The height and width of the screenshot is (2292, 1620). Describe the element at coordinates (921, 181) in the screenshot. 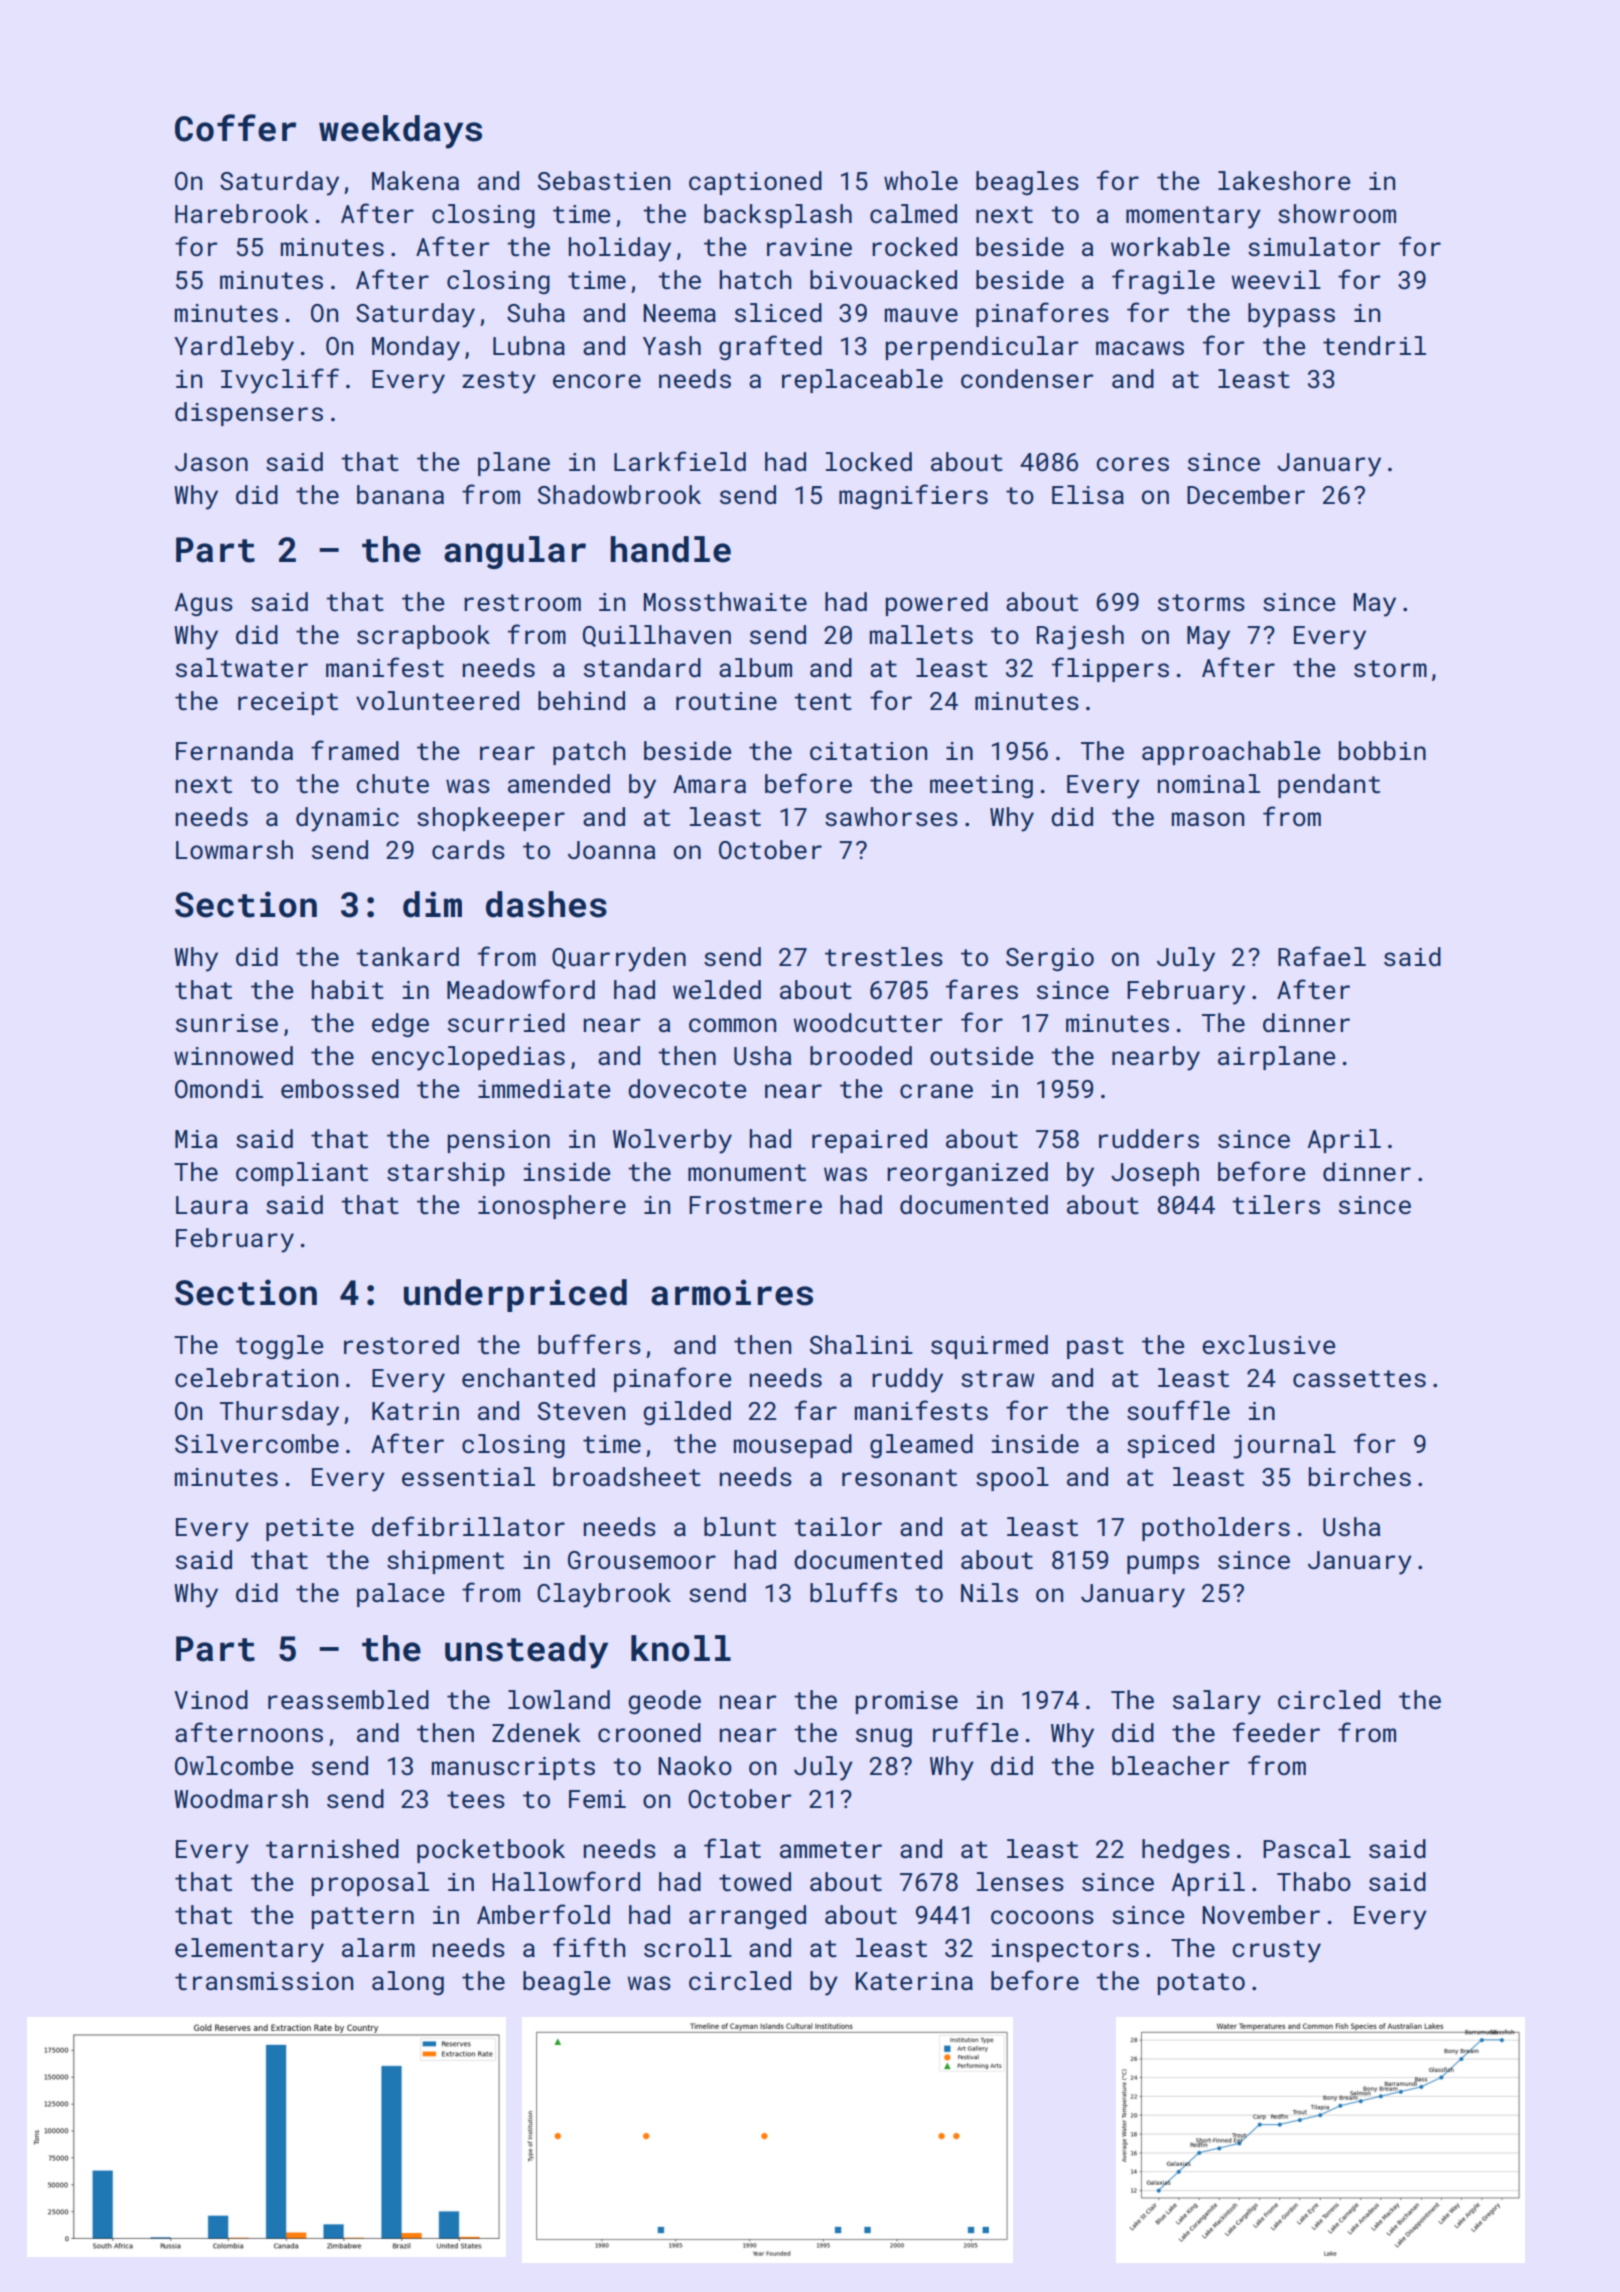

I see `whole` at that location.
